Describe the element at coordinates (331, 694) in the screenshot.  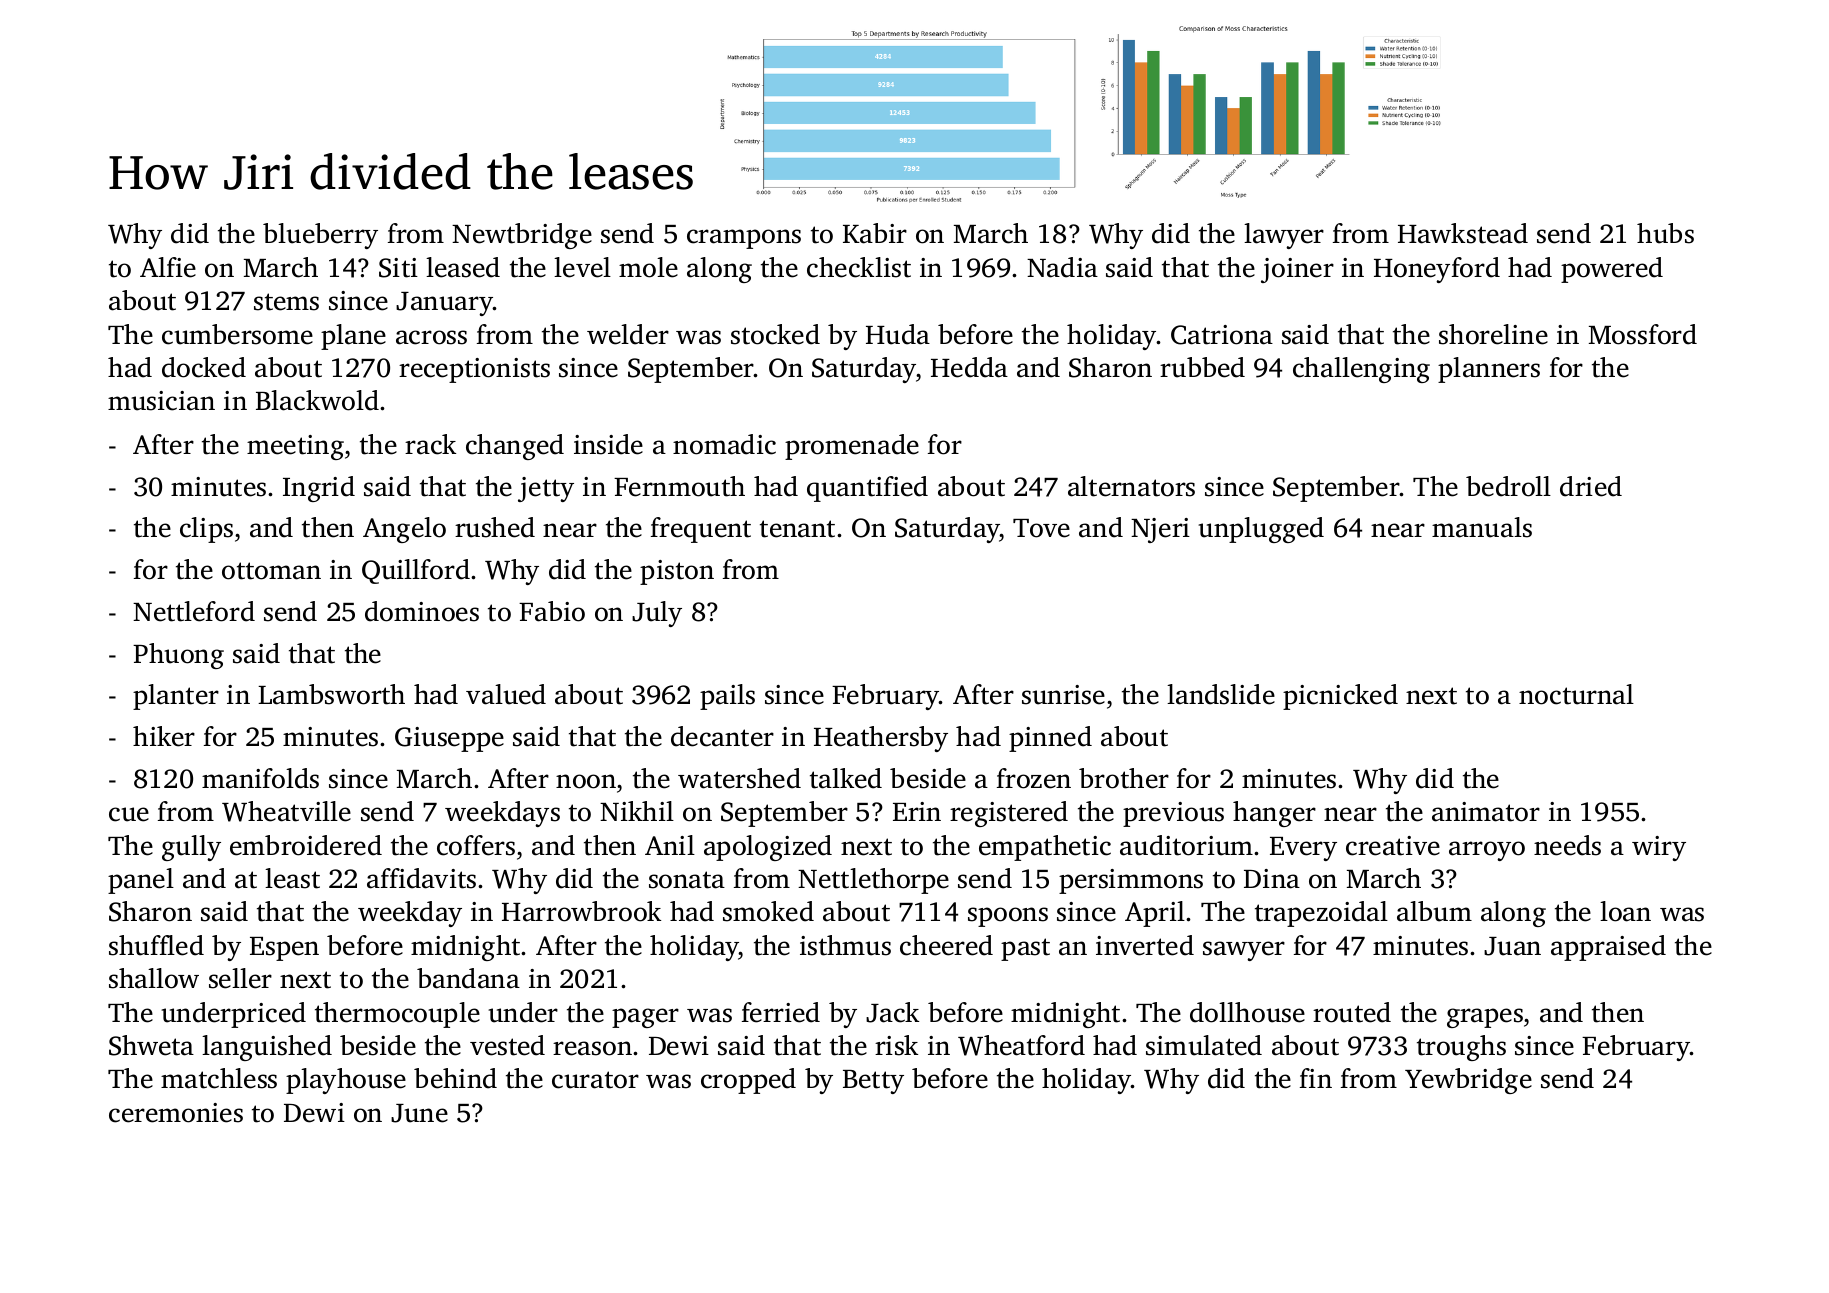
I see `Lambsworth` at that location.
